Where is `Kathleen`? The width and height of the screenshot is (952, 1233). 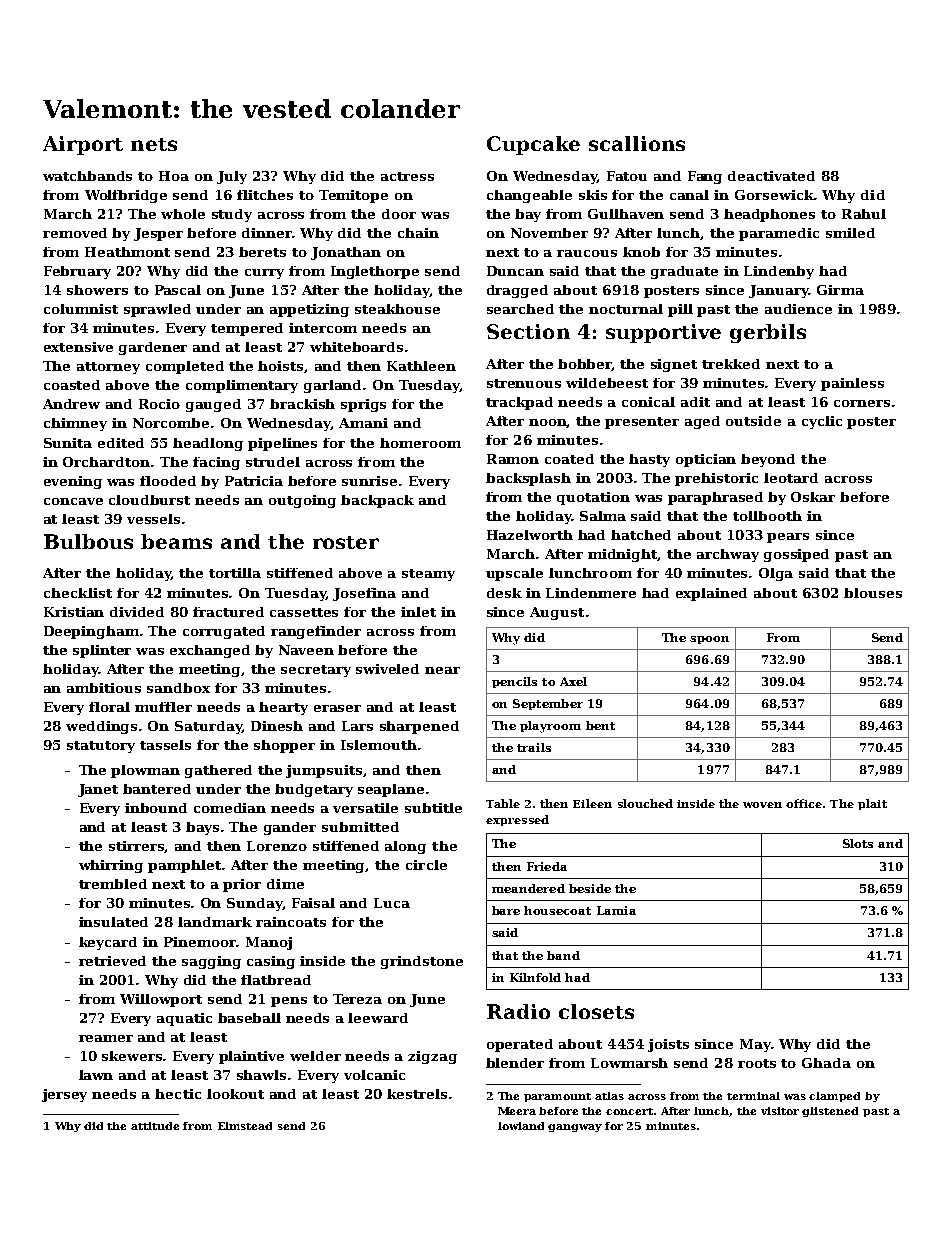 Kathleen is located at coordinates (421, 366).
